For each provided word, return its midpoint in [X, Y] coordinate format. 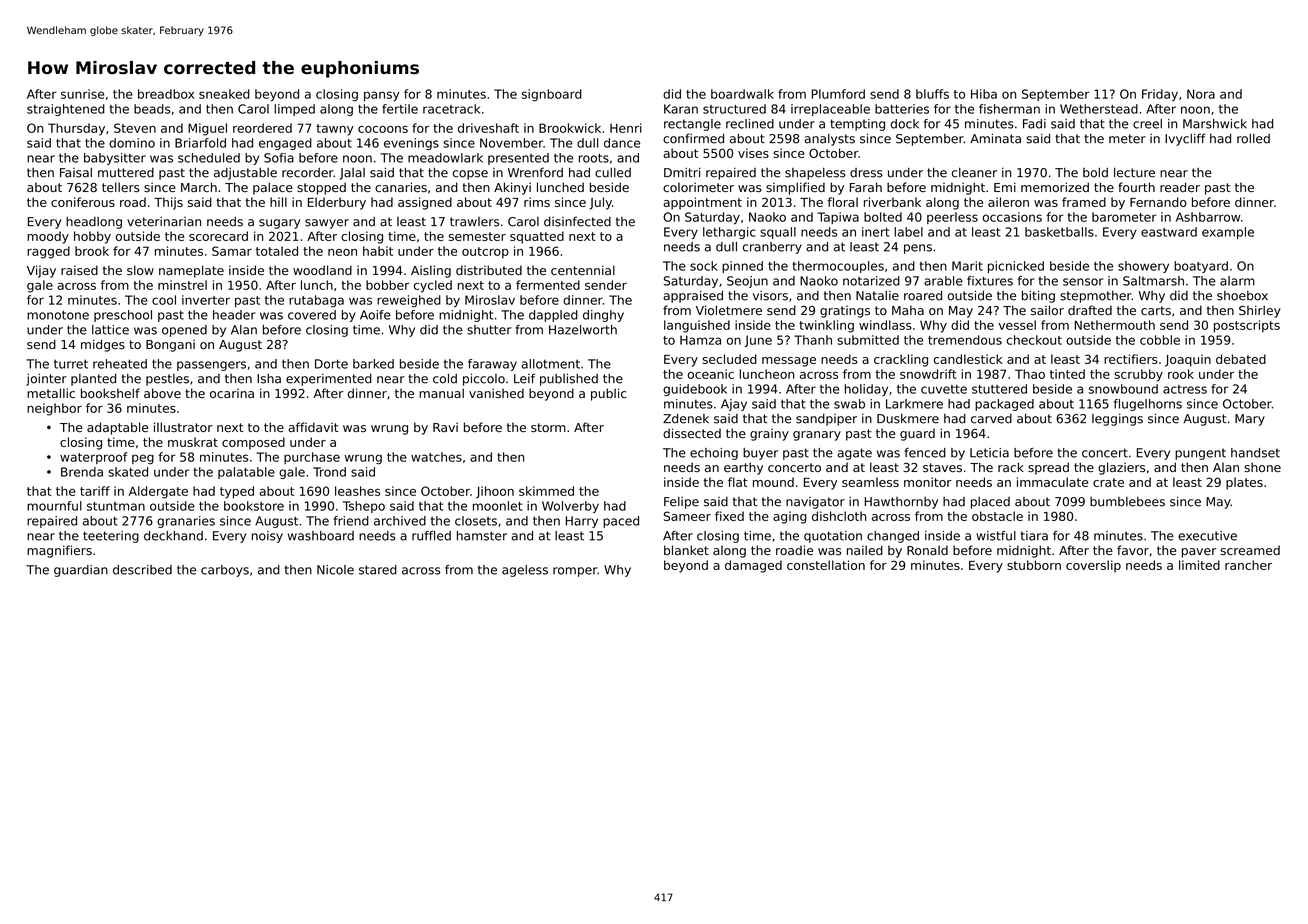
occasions [1012, 217]
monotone [58, 315]
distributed [489, 270]
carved [991, 419]
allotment [550, 364]
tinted [1067, 374]
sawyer [327, 224]
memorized [1055, 187]
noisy [267, 537]
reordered [262, 128]
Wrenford [535, 172]
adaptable [117, 428]
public [608, 394]
